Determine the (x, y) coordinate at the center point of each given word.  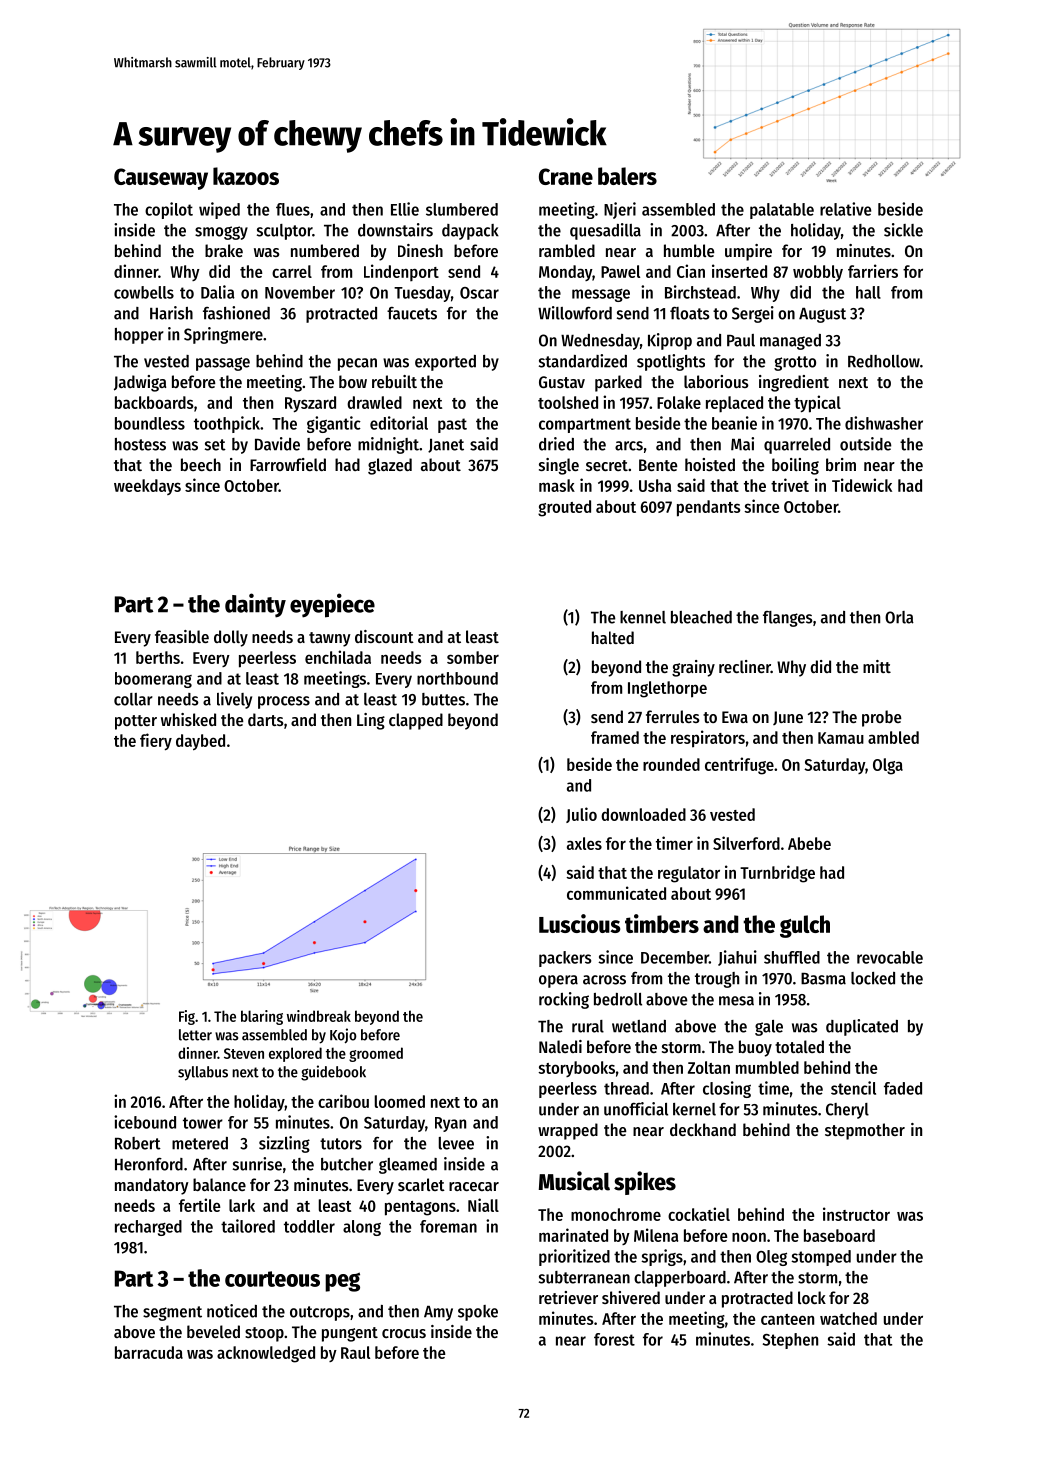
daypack (470, 232)
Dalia (218, 292)
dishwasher (884, 423)
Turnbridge (777, 874)
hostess (140, 444)
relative (845, 209)
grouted (564, 508)
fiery (156, 741)
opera (558, 981)
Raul (355, 1352)
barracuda (149, 1352)
